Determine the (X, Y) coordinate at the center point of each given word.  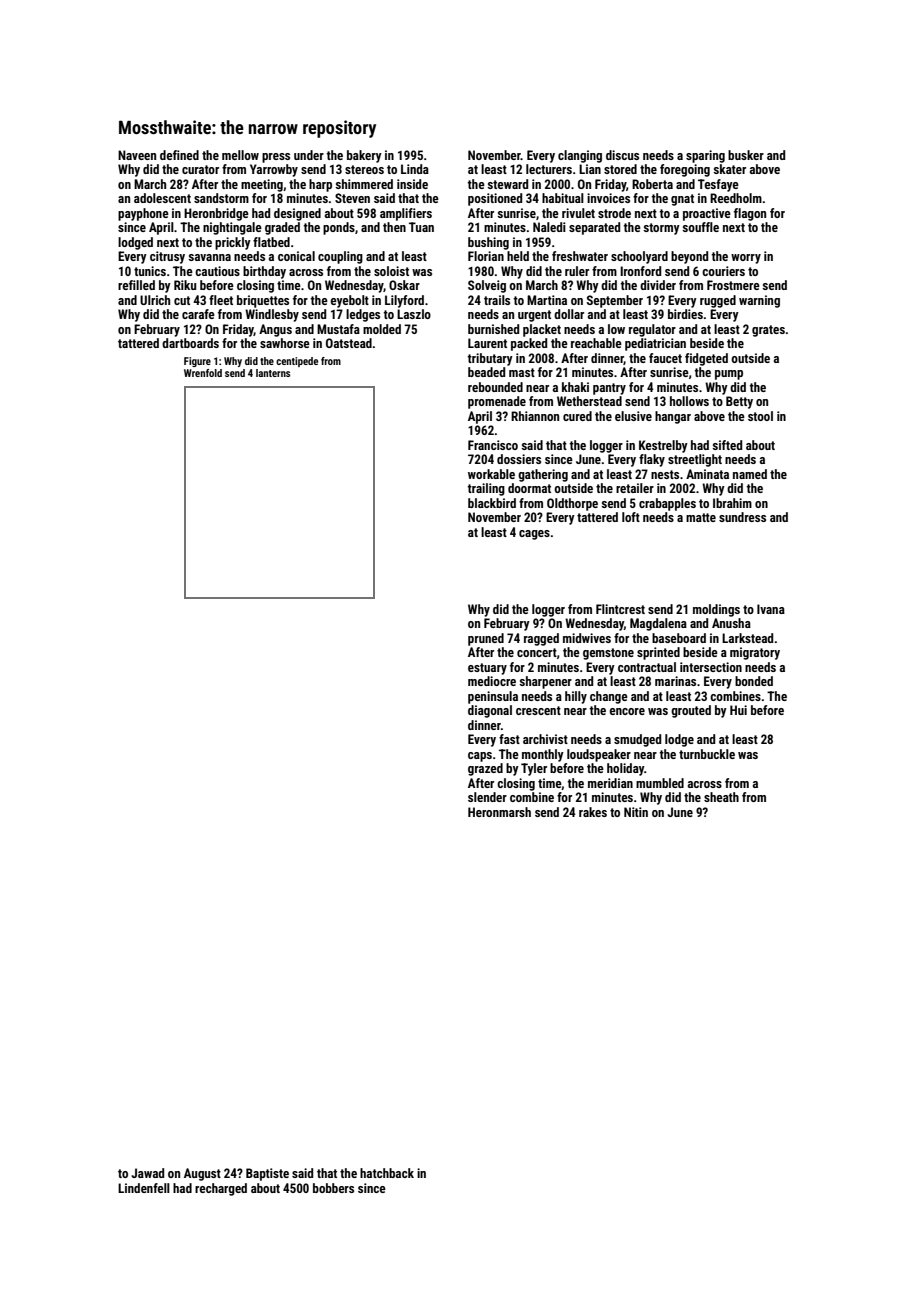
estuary (487, 669)
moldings (716, 610)
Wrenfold (203, 373)
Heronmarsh (499, 812)
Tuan (421, 227)
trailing (486, 489)
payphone (143, 214)
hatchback (387, 1173)
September (615, 301)
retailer (635, 488)
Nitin (636, 812)
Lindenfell (144, 1188)
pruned (486, 639)
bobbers (333, 1188)
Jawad (147, 1173)
